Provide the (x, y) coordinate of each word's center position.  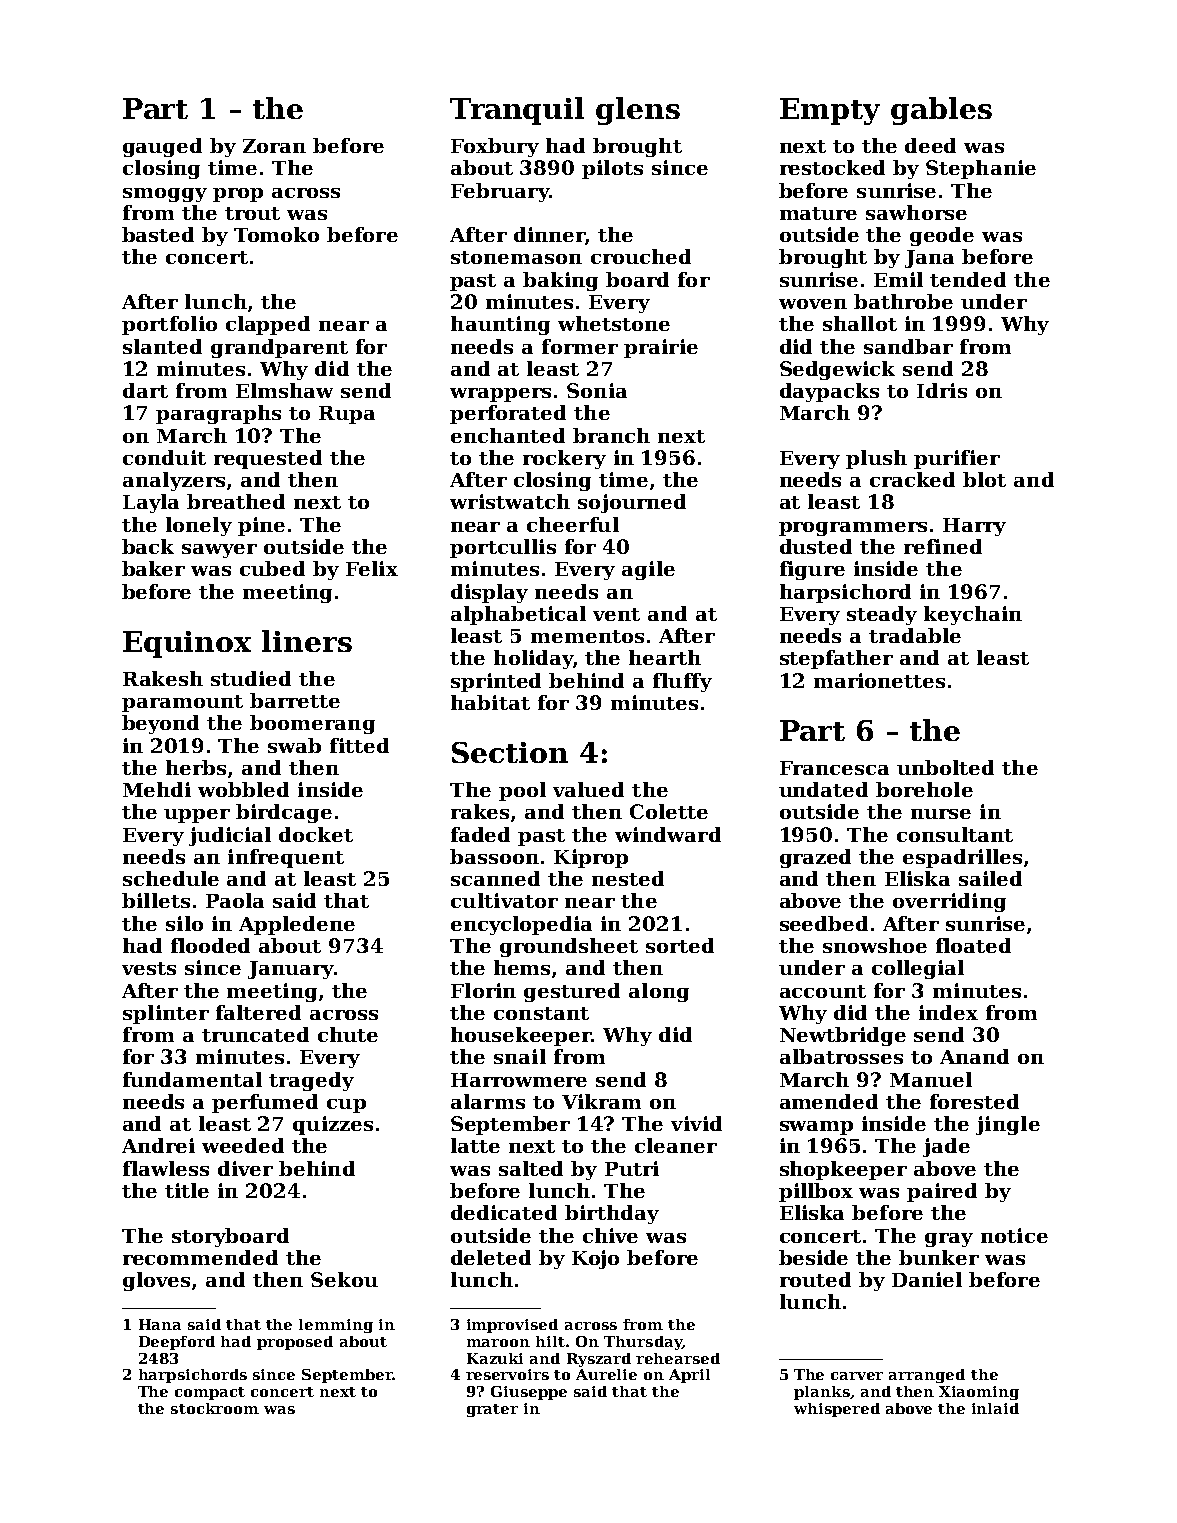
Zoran (274, 146)
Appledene (297, 925)
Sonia (597, 390)
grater (492, 1410)
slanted (162, 346)
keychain (973, 615)
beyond (160, 724)
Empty (830, 111)
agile (648, 570)
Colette (669, 811)
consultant (955, 834)
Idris (942, 390)
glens (638, 111)
